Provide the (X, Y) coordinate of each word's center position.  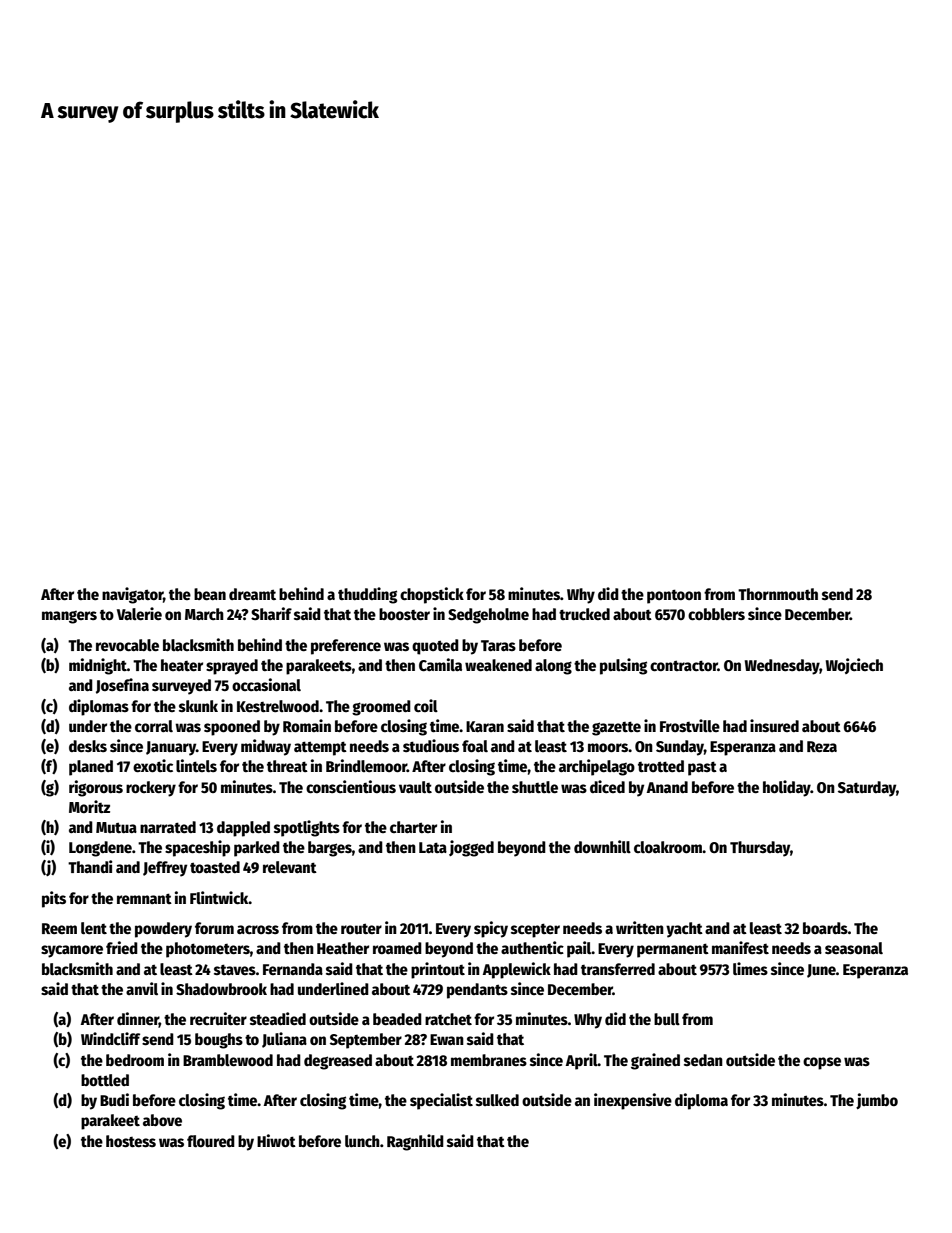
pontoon (674, 596)
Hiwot (276, 1141)
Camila (440, 664)
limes (750, 968)
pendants (477, 991)
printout (438, 970)
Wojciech (854, 666)
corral (154, 726)
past (702, 768)
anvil (142, 988)
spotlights (307, 828)
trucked (584, 614)
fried (122, 948)
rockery (151, 789)
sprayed (232, 667)
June (821, 971)
